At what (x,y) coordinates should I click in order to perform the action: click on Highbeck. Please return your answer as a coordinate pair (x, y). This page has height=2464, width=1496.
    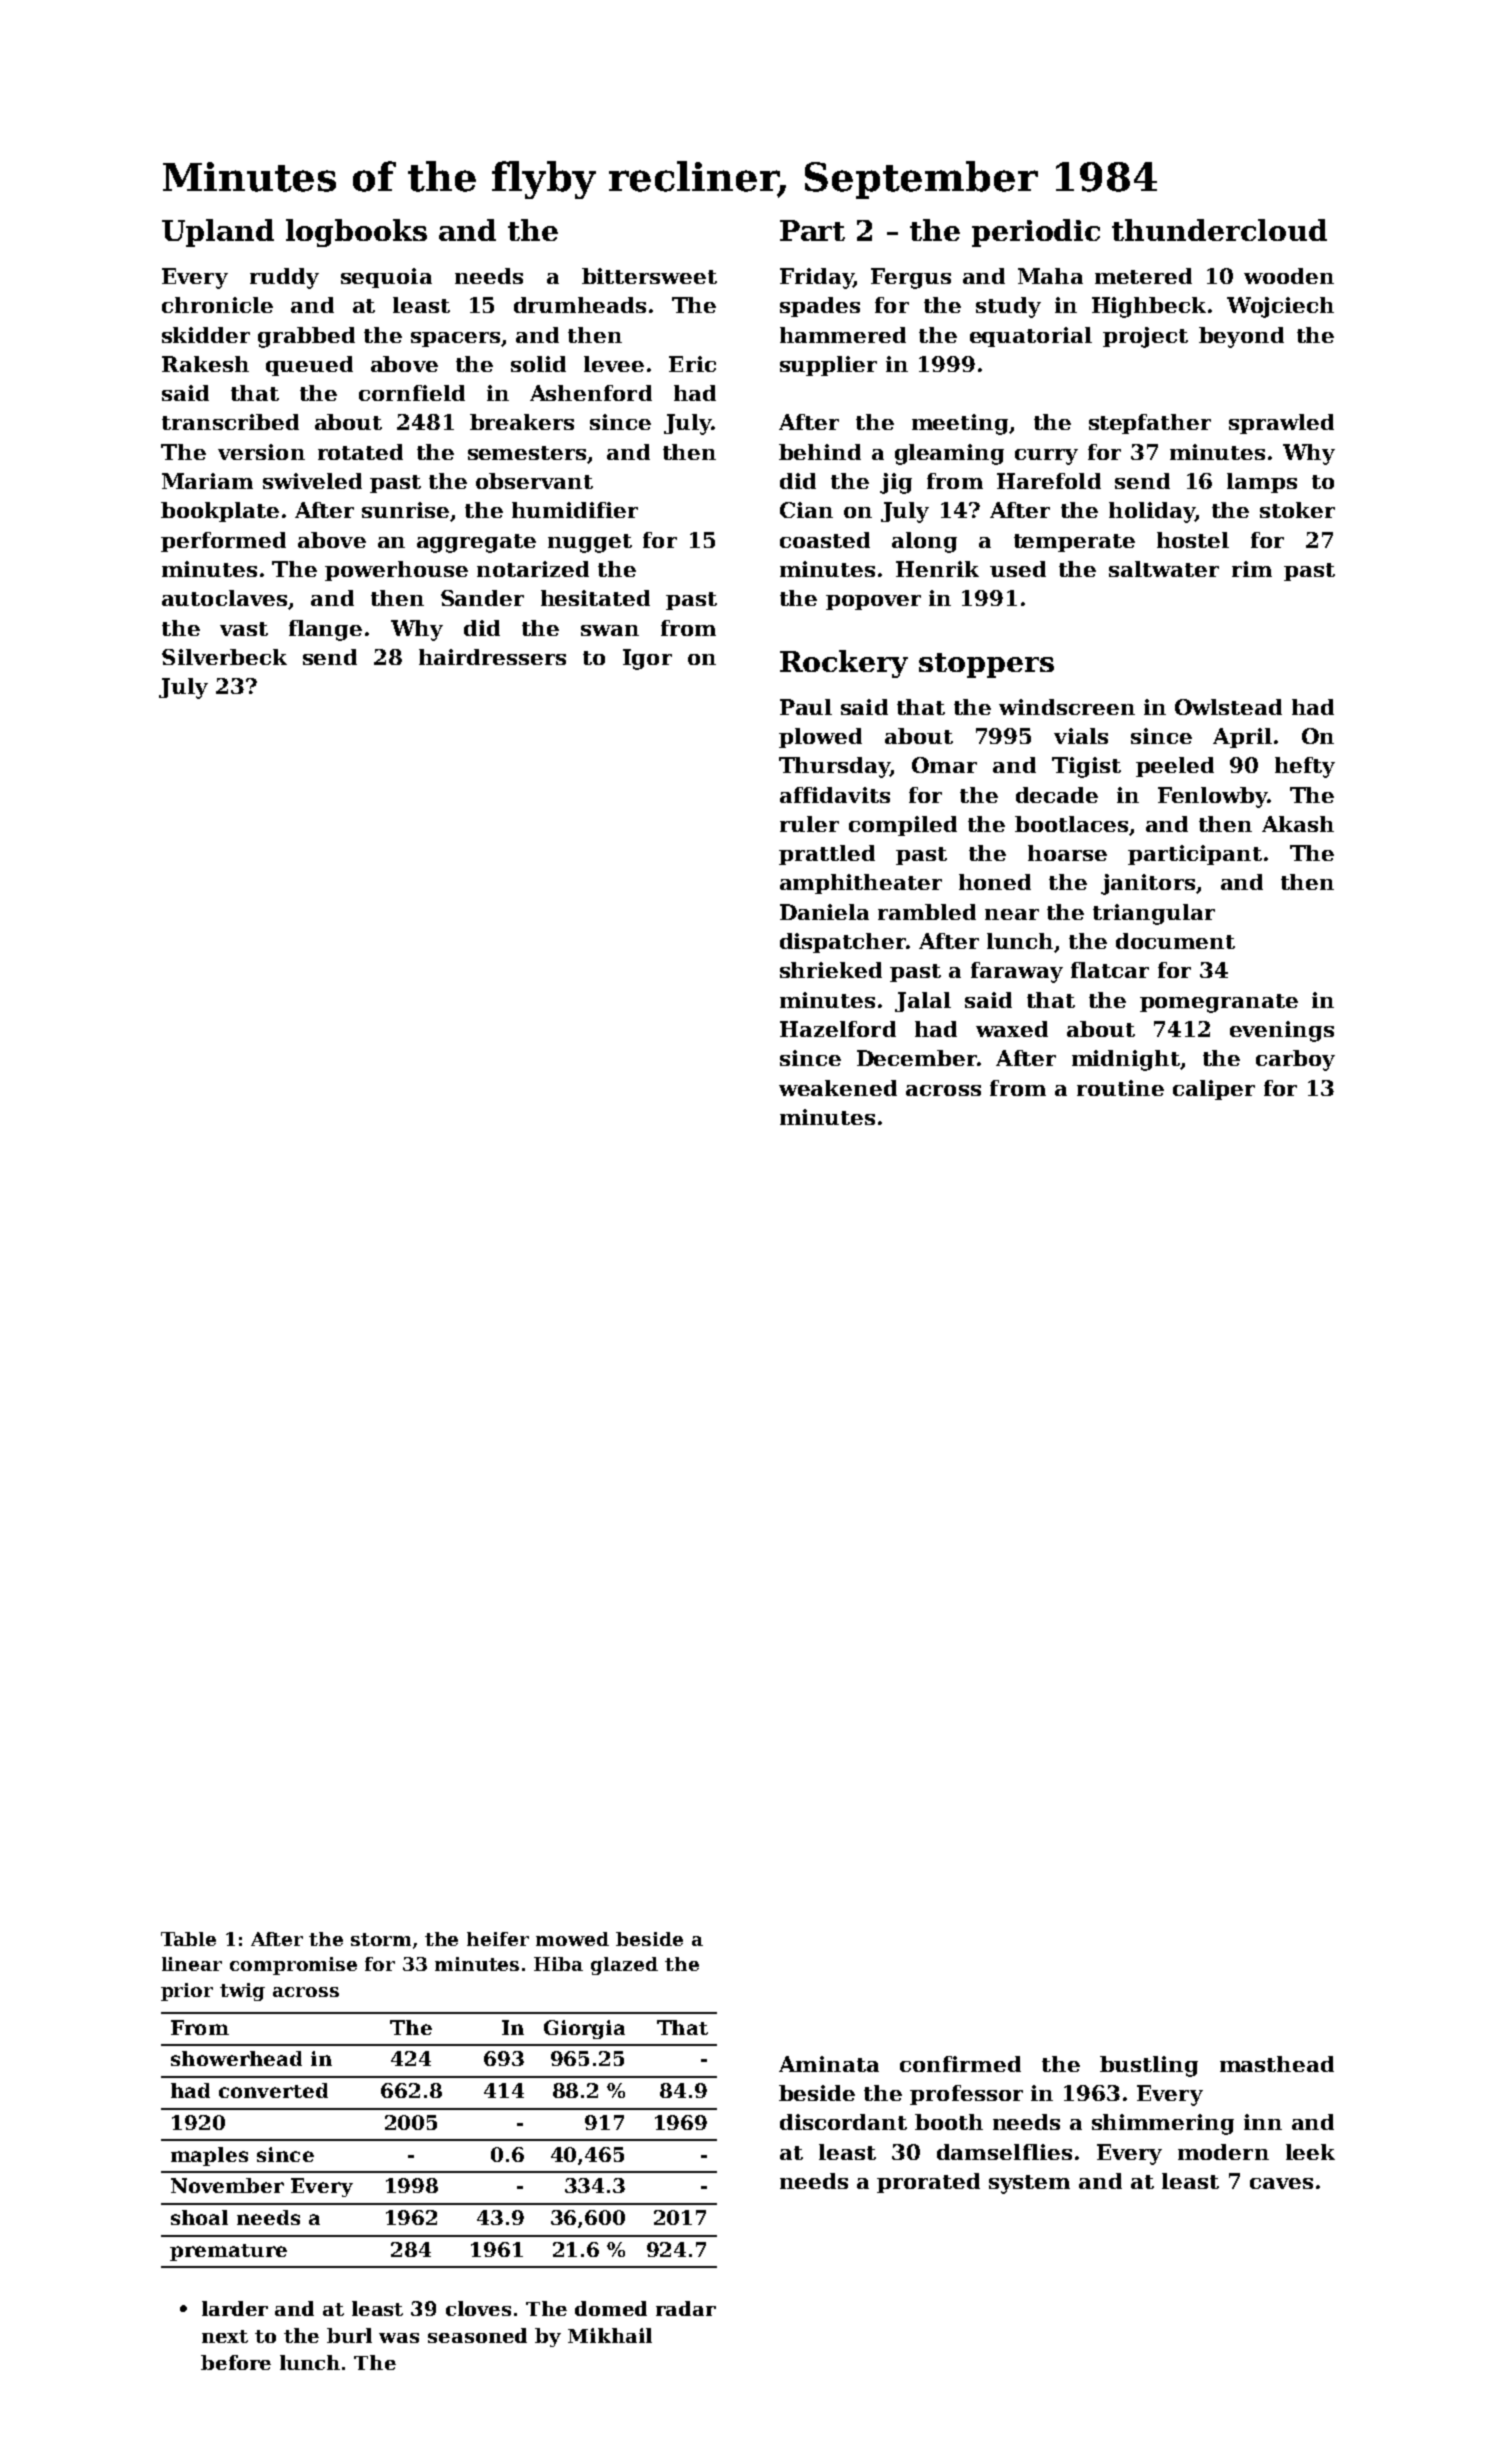
    Looking at the image, I should click on (1149, 307).
